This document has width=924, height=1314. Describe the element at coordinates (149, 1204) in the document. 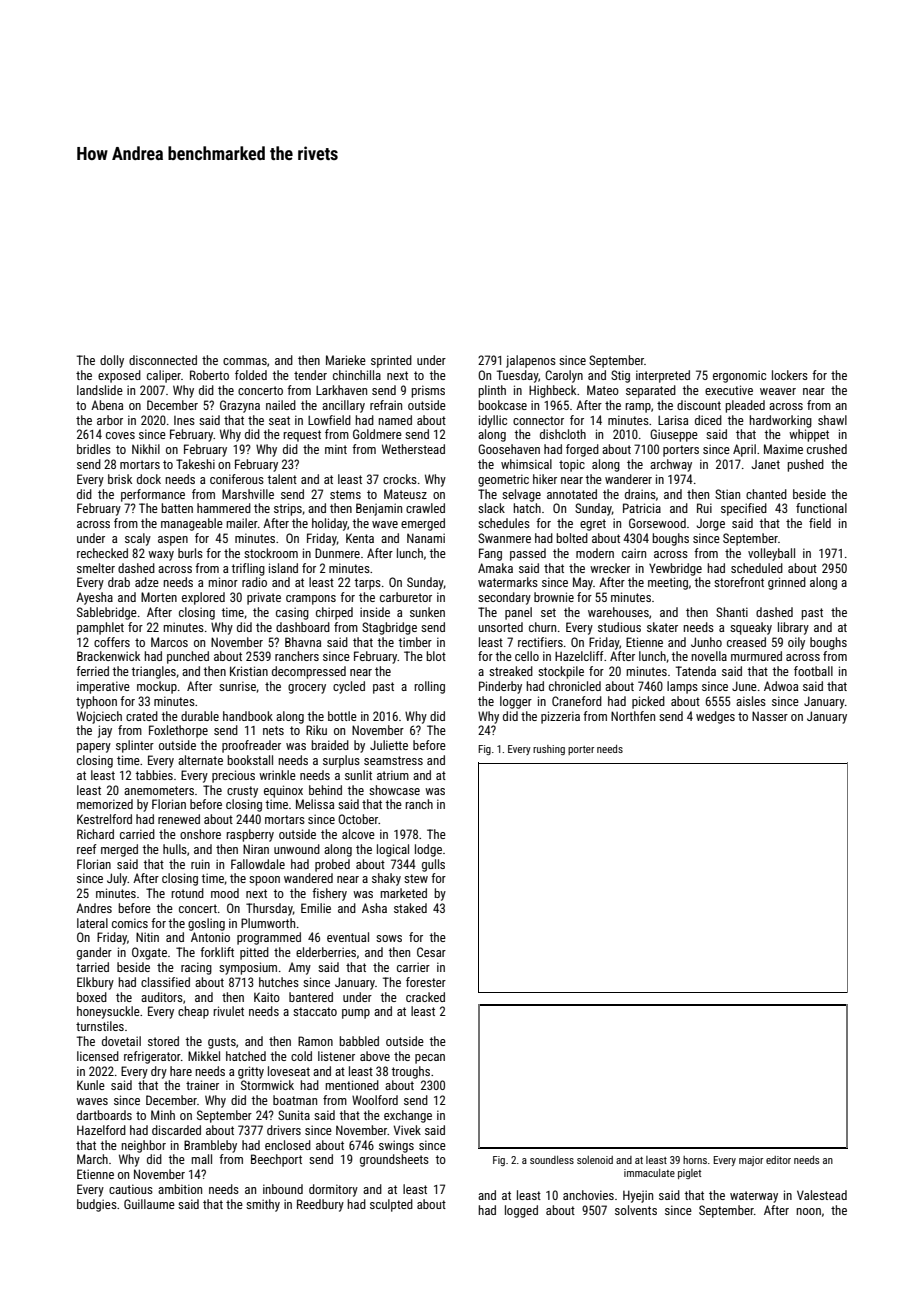

I see `Guillaume` at that location.
